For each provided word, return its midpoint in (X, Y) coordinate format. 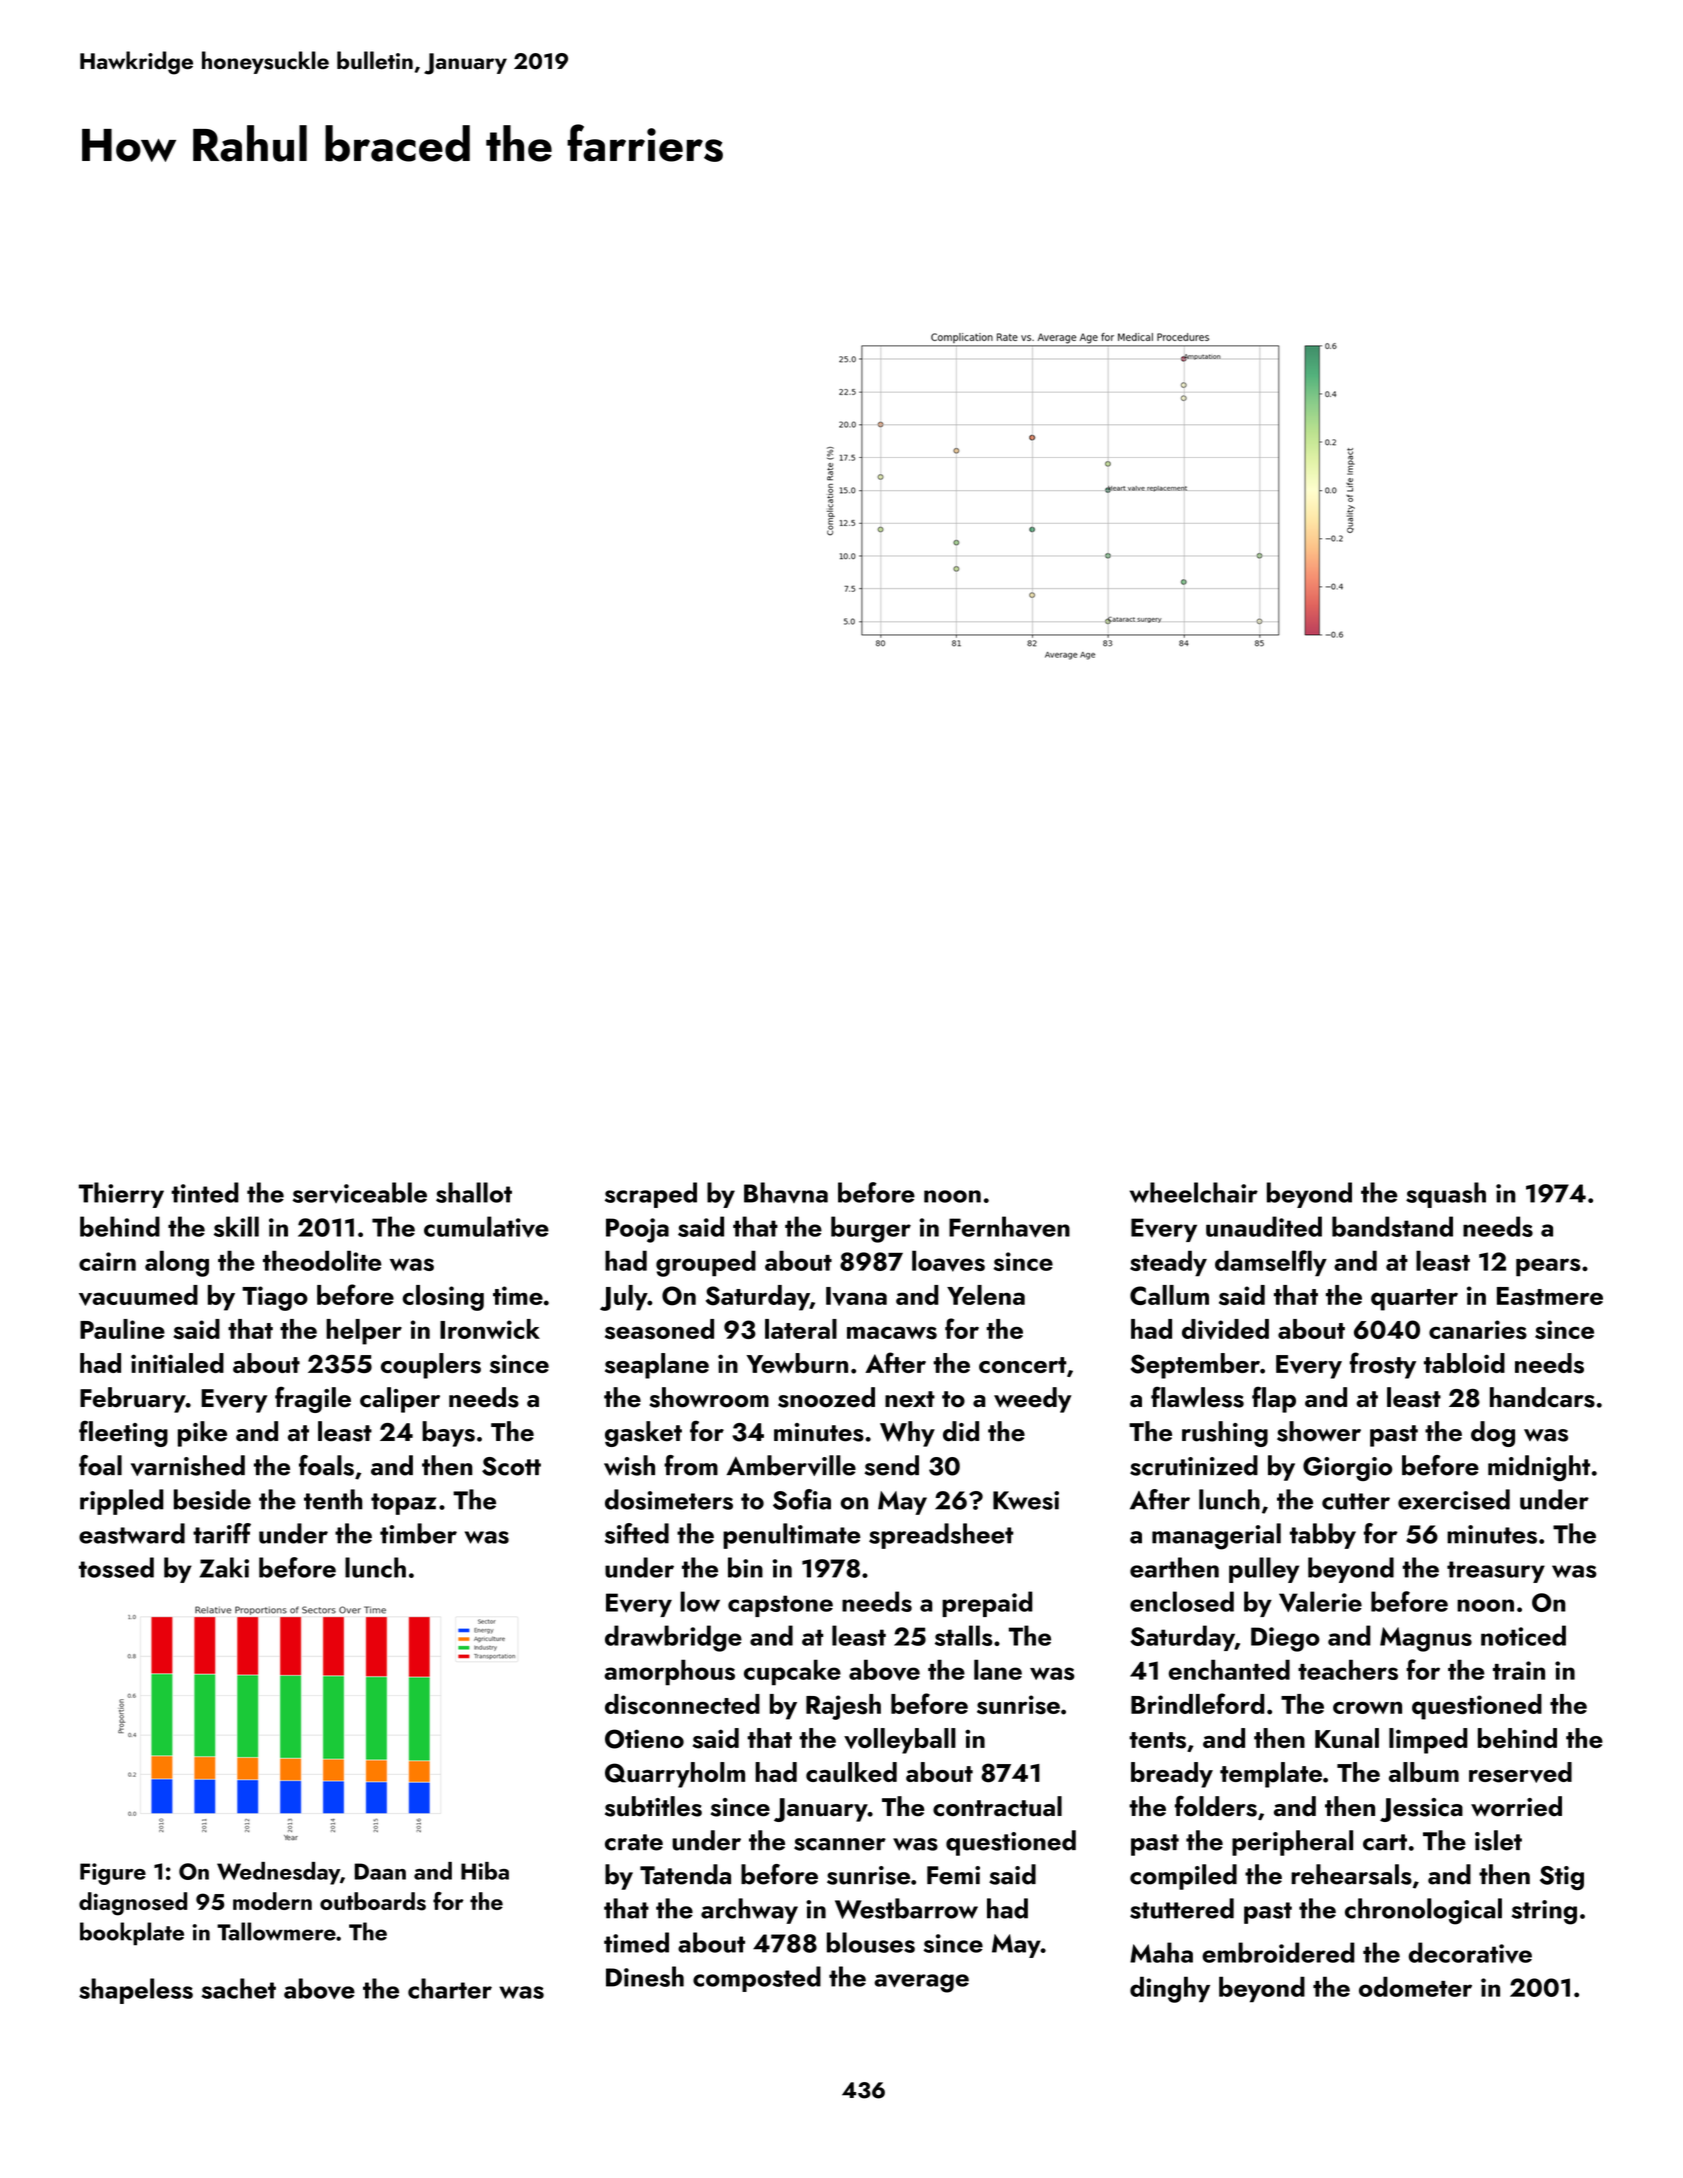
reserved (1520, 1772)
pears (1548, 1267)
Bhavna (786, 1192)
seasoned (659, 1329)
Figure (113, 1874)
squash (1446, 1195)
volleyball (900, 1741)
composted (757, 1979)
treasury (1496, 1572)
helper (364, 1332)
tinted (205, 1192)
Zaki (224, 1567)
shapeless (136, 1991)
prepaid (987, 1604)
